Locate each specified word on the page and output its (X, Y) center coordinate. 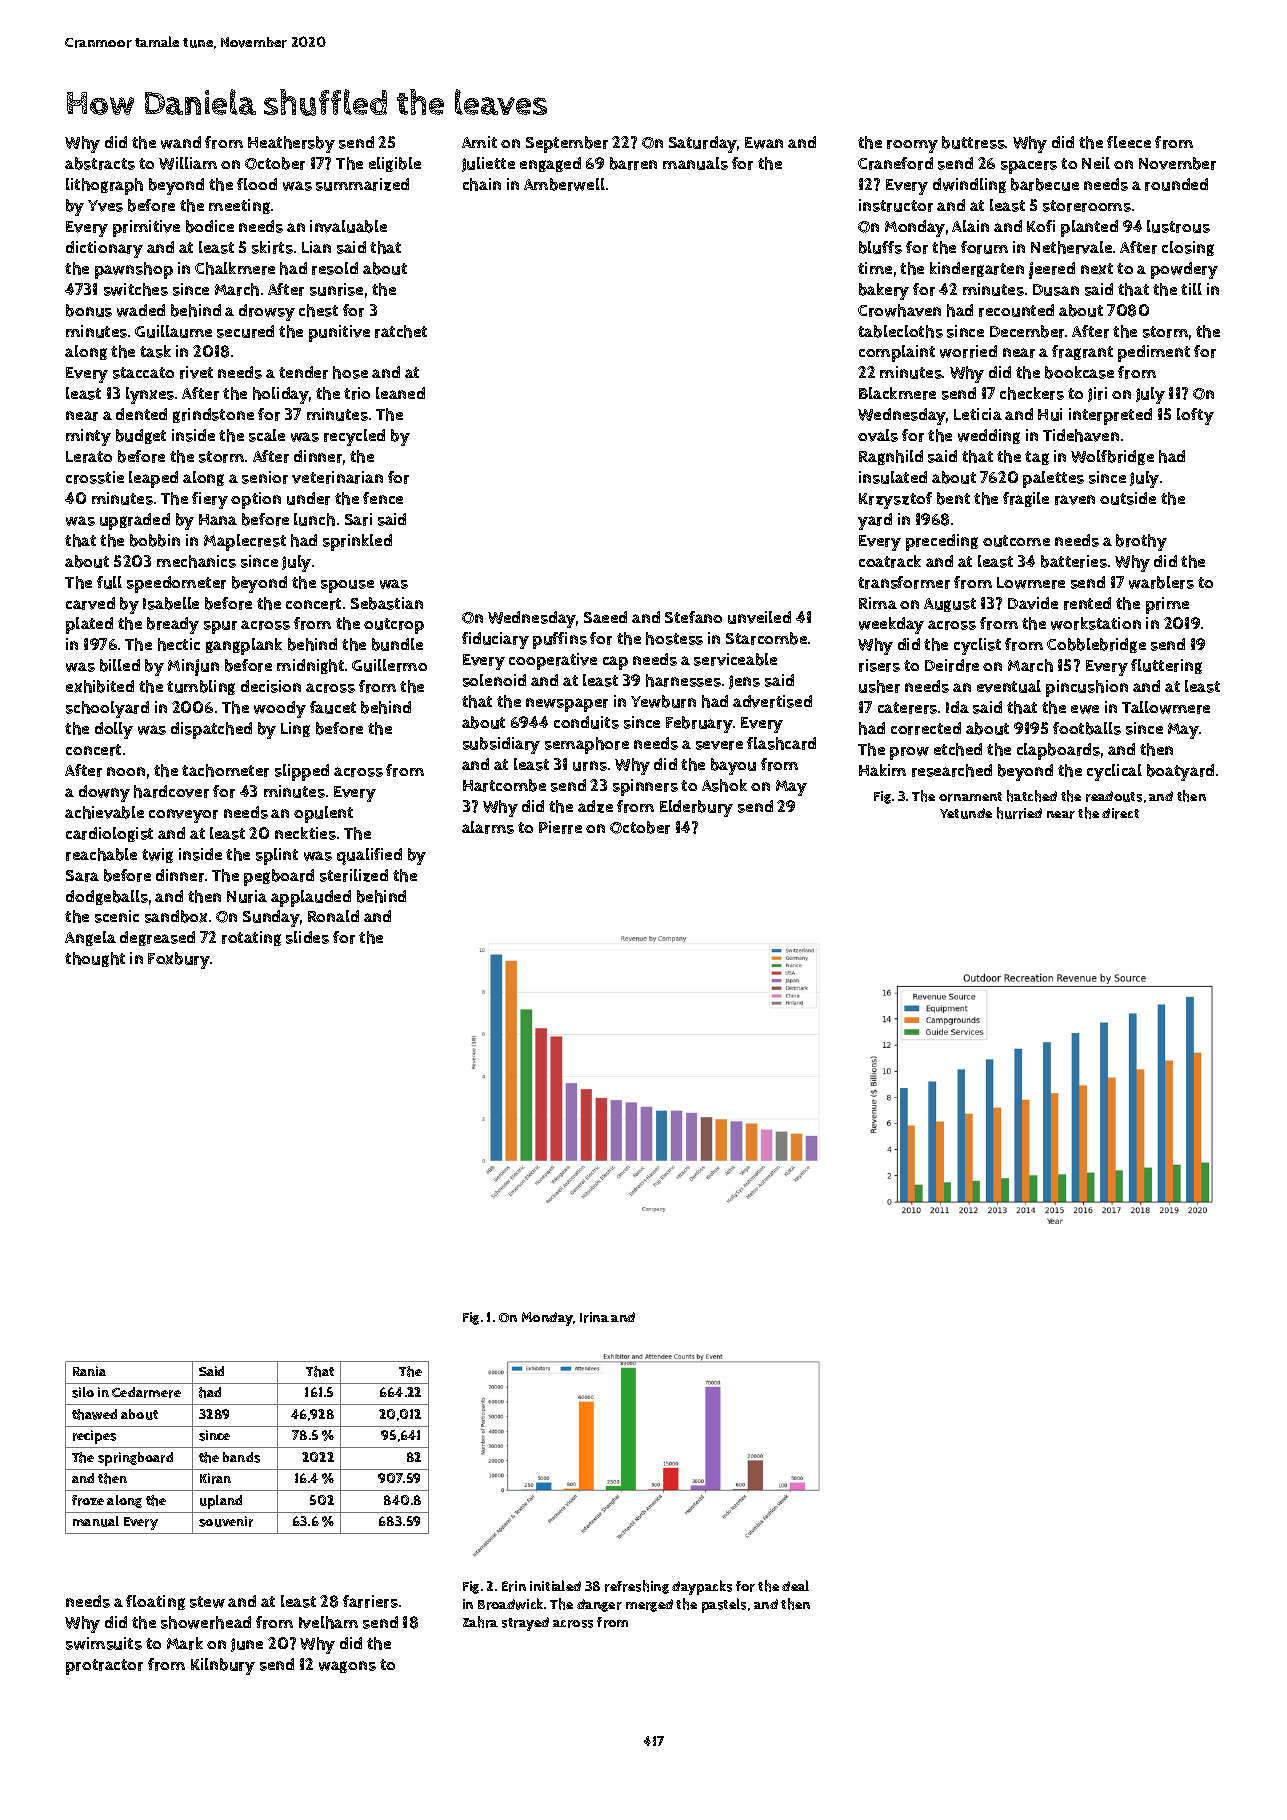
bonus (89, 310)
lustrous (1178, 226)
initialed (555, 1585)
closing (1188, 248)
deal (795, 1585)
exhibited (100, 686)
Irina (594, 1317)
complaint (897, 353)
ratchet (401, 331)
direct (1120, 813)
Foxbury (179, 960)
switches (136, 289)
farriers (370, 1601)
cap (615, 663)
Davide (1033, 603)
